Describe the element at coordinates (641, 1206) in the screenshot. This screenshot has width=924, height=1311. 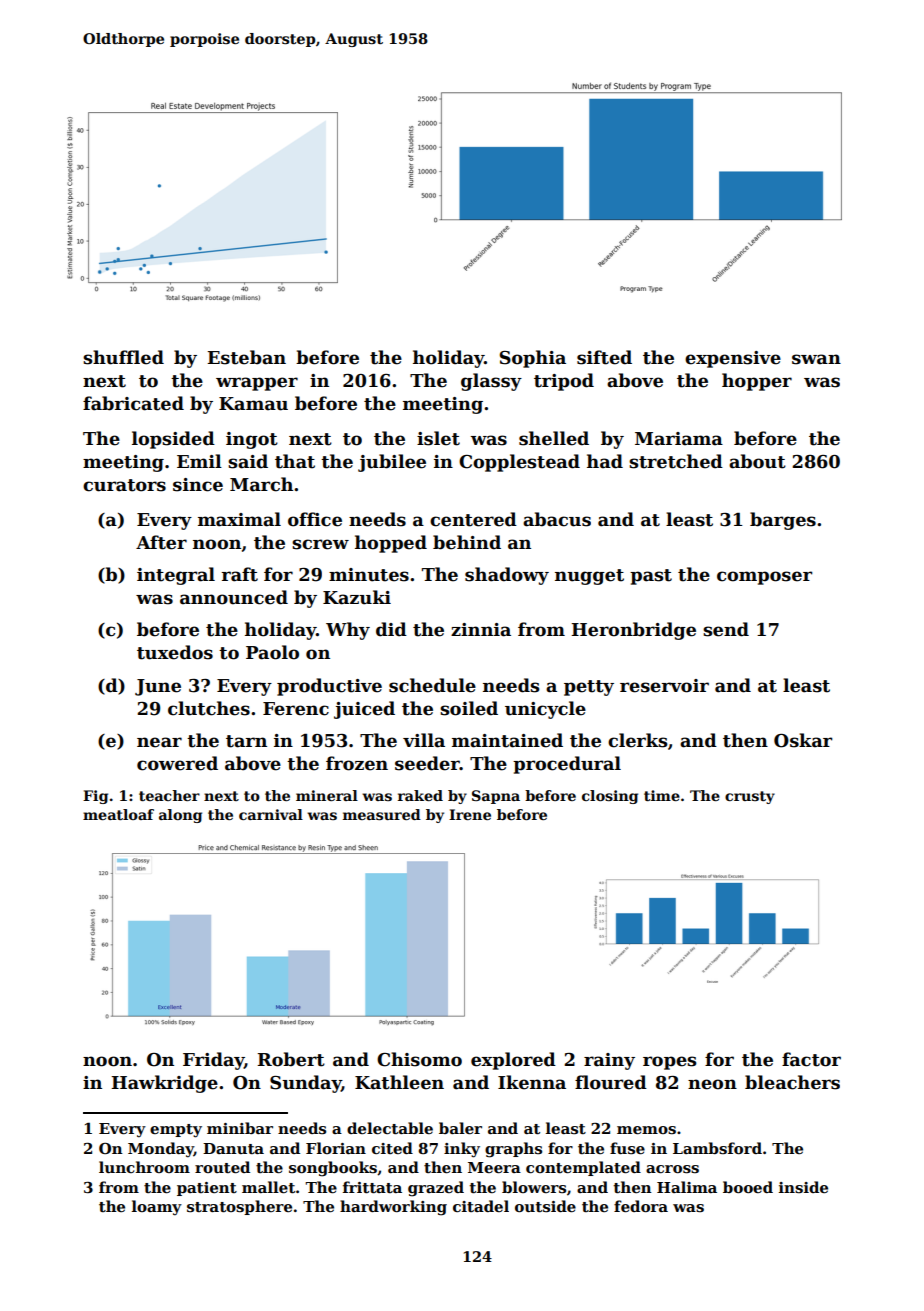
I see `fedora` at that location.
